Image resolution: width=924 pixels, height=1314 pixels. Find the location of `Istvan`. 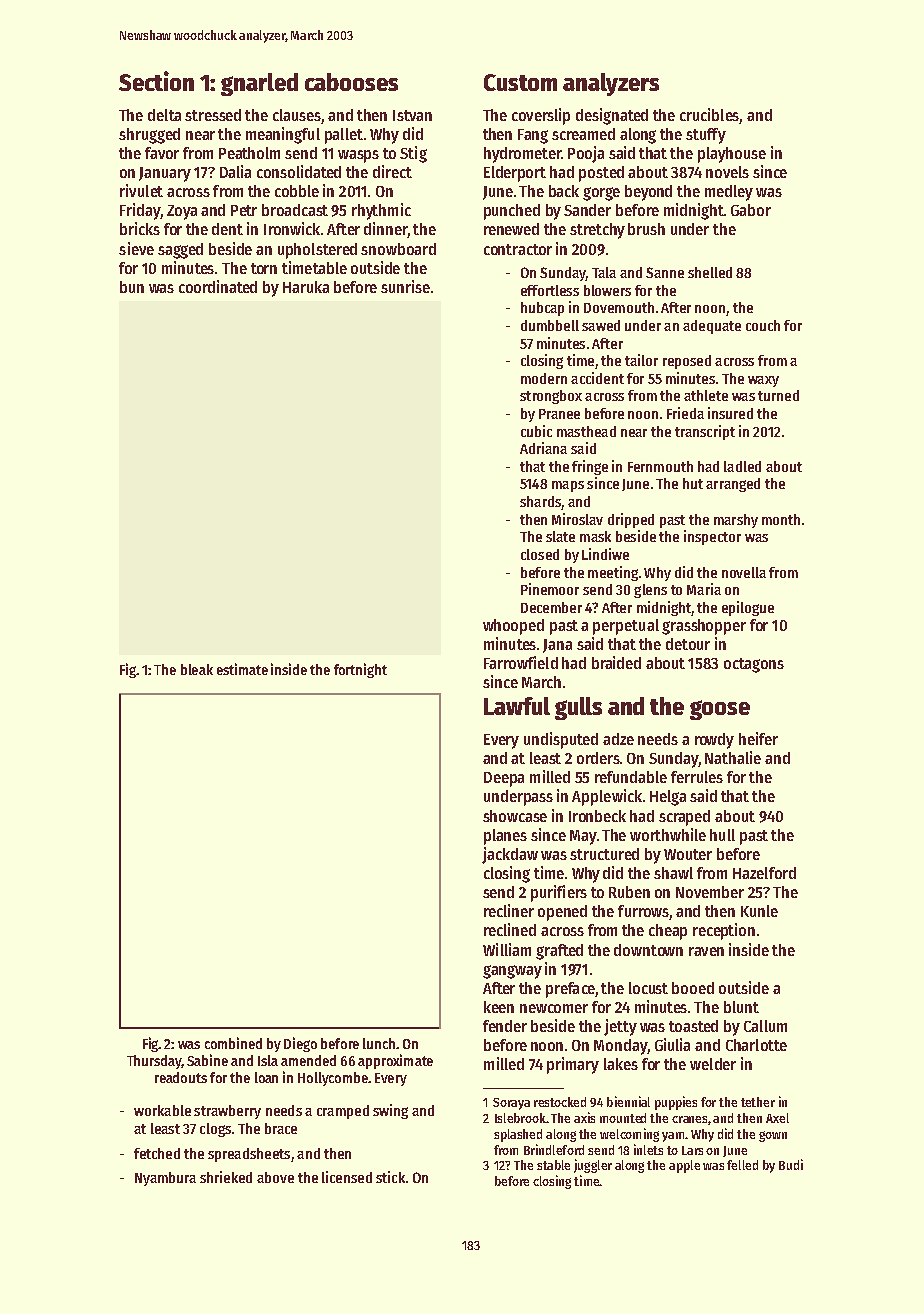

Istvan is located at coordinates (412, 115).
